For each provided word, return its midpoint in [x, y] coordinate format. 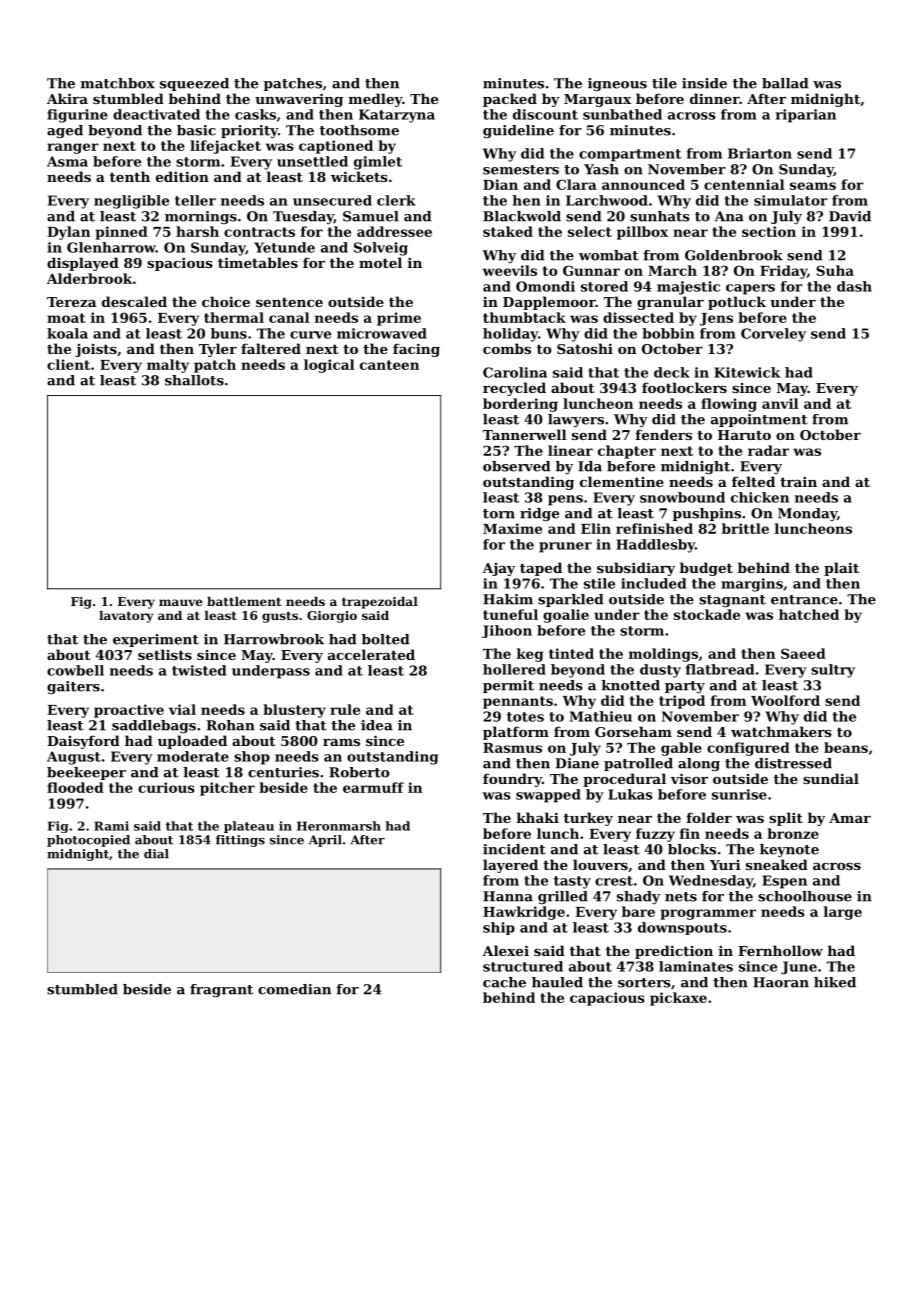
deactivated [156, 114]
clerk [396, 200]
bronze [793, 833]
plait [841, 569]
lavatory [126, 617]
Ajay [498, 569]
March [672, 270]
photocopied [88, 841]
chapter [627, 452]
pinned [121, 233]
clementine [622, 481]
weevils [510, 270]
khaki [538, 817]
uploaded [192, 742]
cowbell [75, 670]
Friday [783, 272]
